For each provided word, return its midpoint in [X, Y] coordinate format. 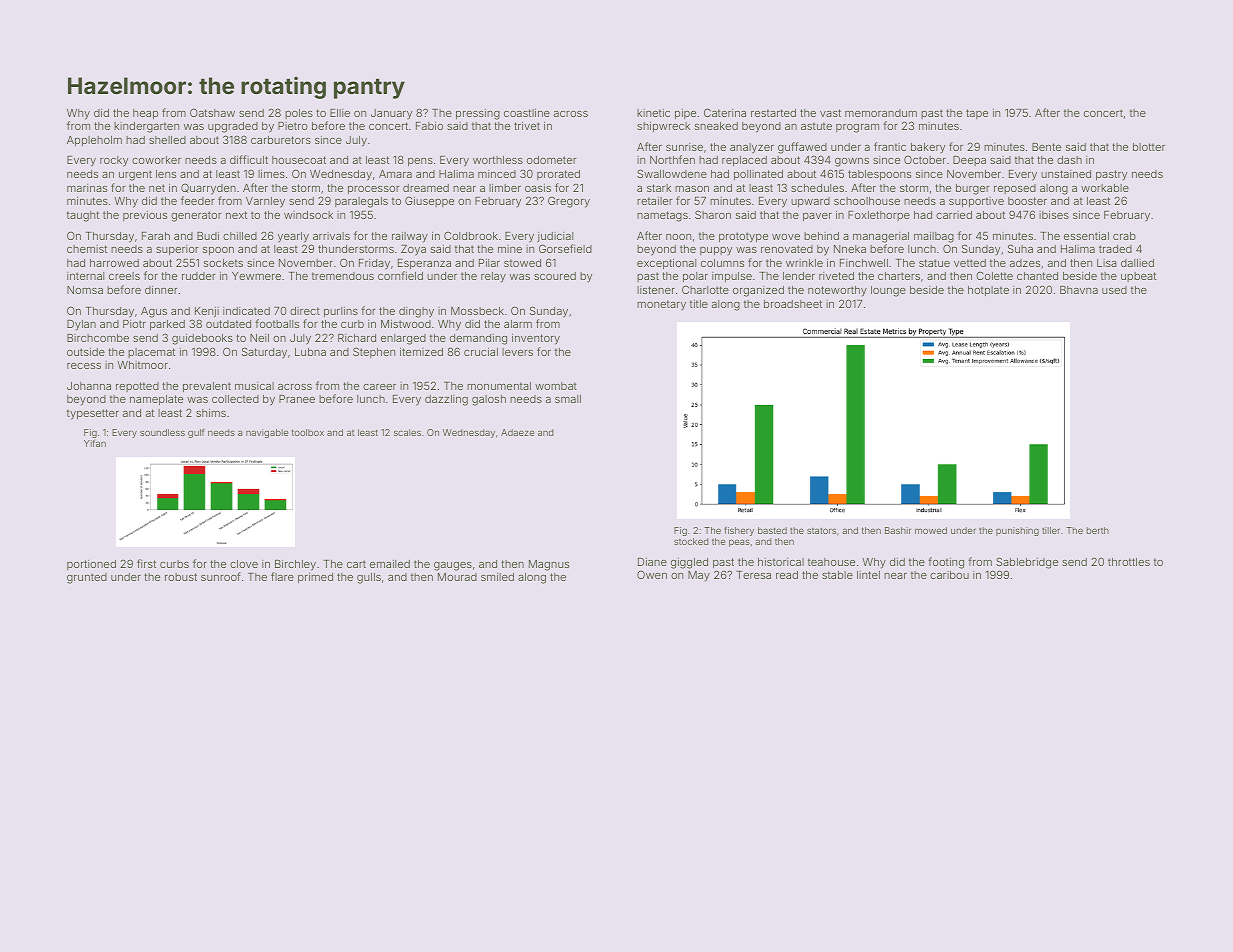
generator [196, 216]
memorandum [881, 113]
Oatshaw [212, 112]
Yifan [95, 443]
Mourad [457, 577]
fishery [739, 531]
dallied [1137, 263]
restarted [773, 113]
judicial [555, 237]
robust [181, 577]
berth [1098, 530]
